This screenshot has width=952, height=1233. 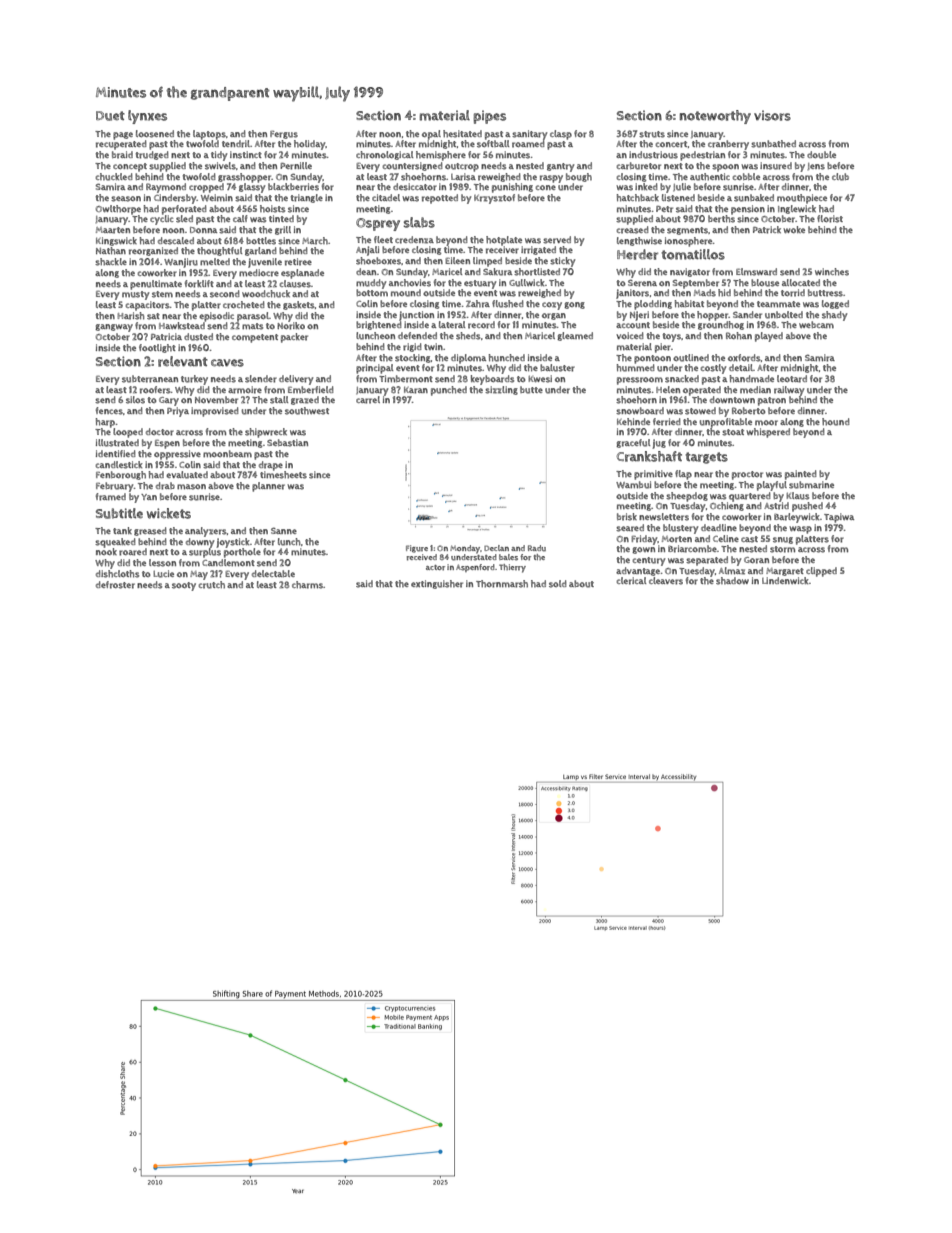 What do you see at coordinates (493, 144) in the screenshot?
I see `softball` at bounding box center [493, 144].
